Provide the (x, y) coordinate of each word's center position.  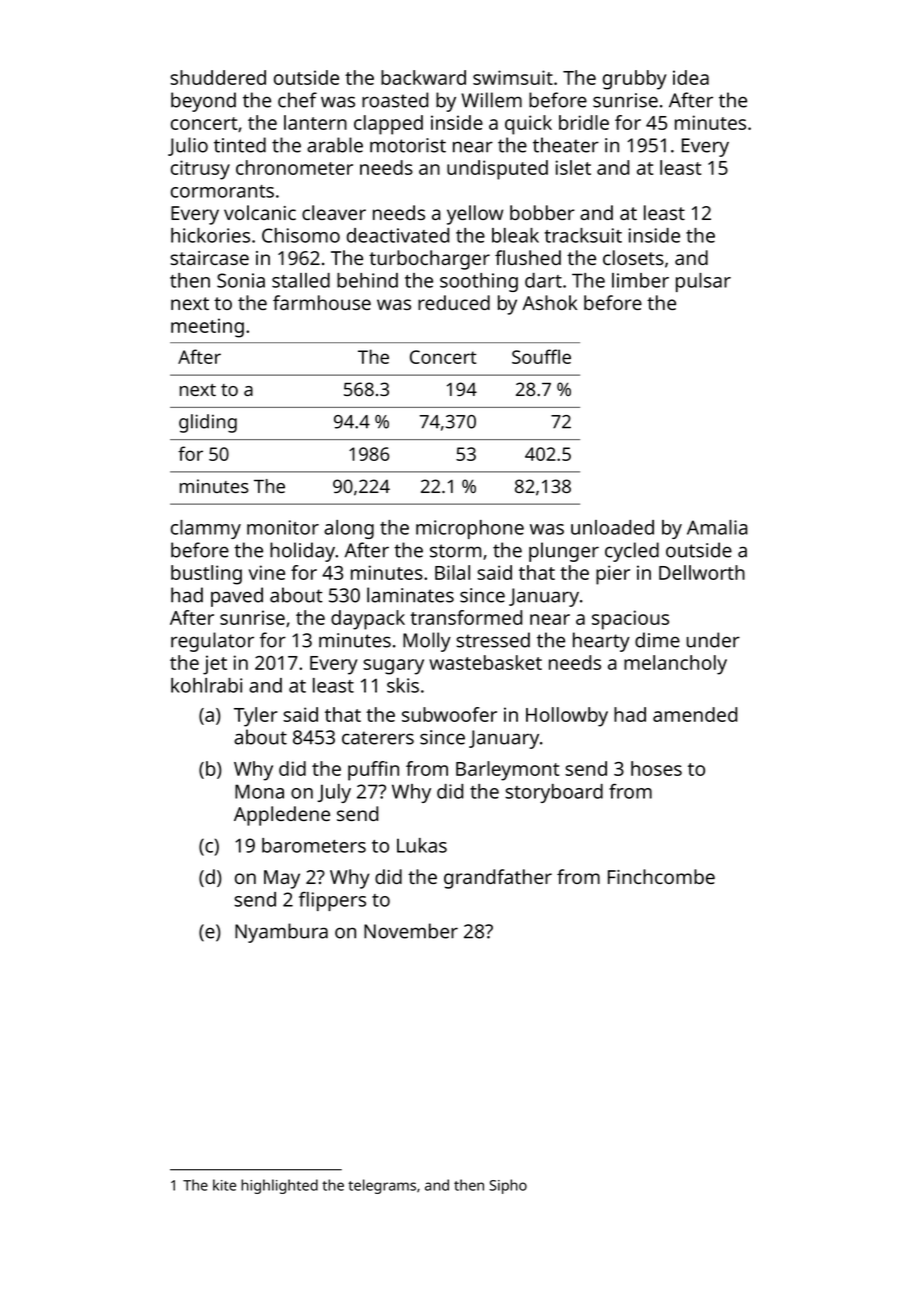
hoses (656, 768)
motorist (408, 145)
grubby (635, 80)
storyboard (554, 793)
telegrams (382, 1186)
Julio (188, 146)
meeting (207, 328)
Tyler (256, 717)
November (411, 931)
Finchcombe (661, 876)
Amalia (717, 527)
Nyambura (281, 933)
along (349, 529)
